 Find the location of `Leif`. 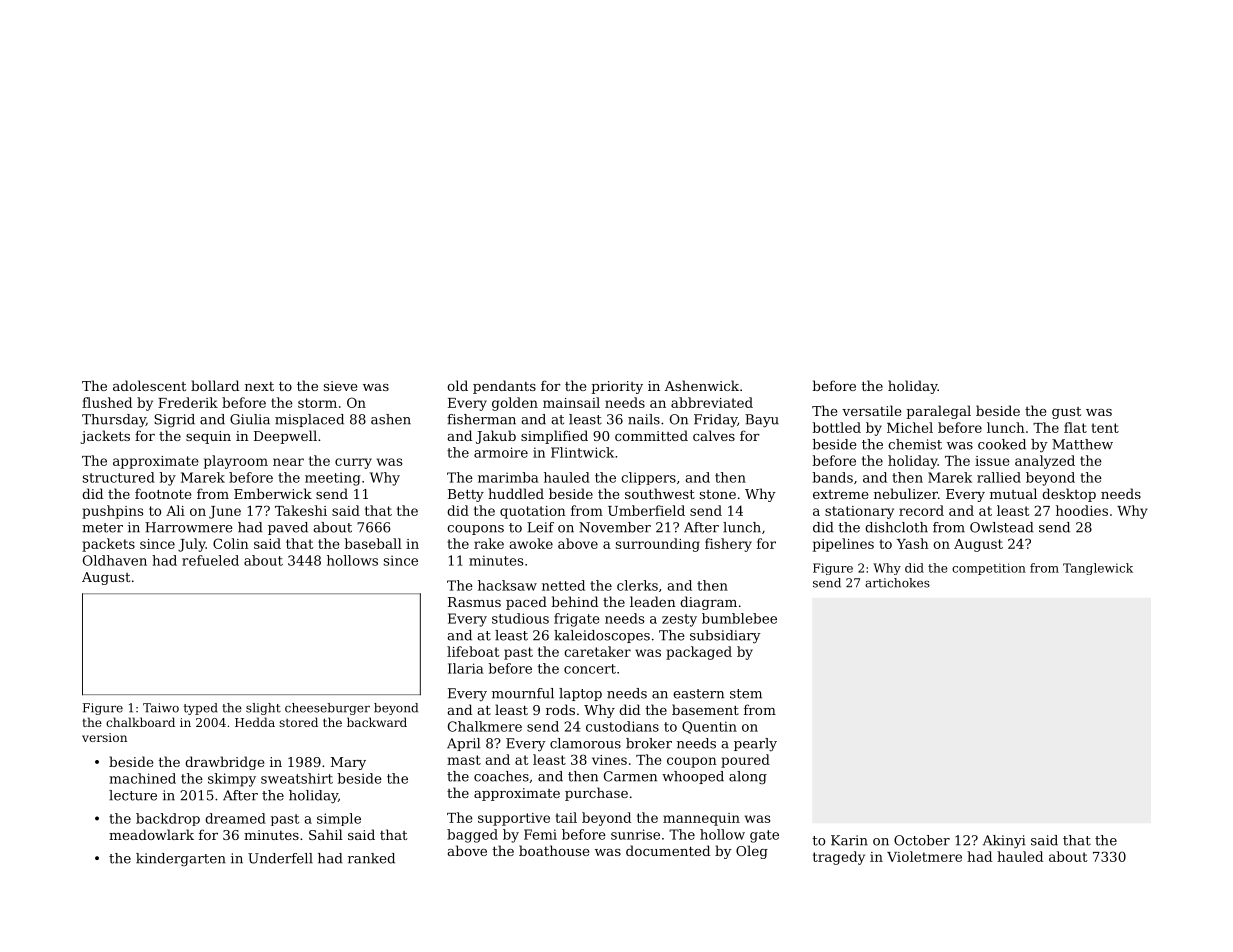

Leif is located at coordinates (540, 527).
